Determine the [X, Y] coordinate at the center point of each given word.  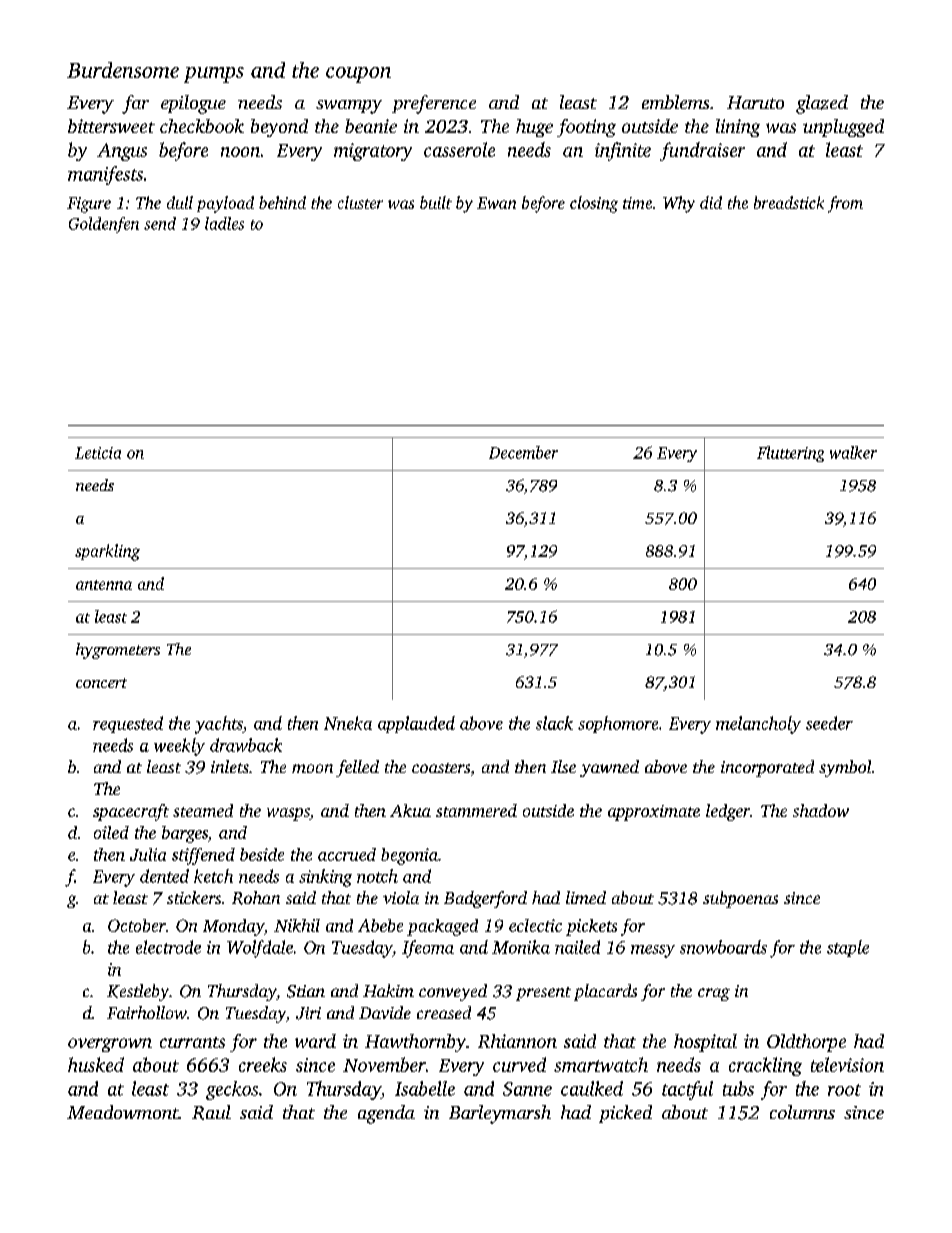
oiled [111, 832]
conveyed [453, 992]
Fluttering [790, 454]
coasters [441, 768]
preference [434, 104]
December [523, 452]
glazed [822, 104]
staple [848, 948]
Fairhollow [147, 1012]
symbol [845, 768]
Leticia [98, 453]
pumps [214, 75]
